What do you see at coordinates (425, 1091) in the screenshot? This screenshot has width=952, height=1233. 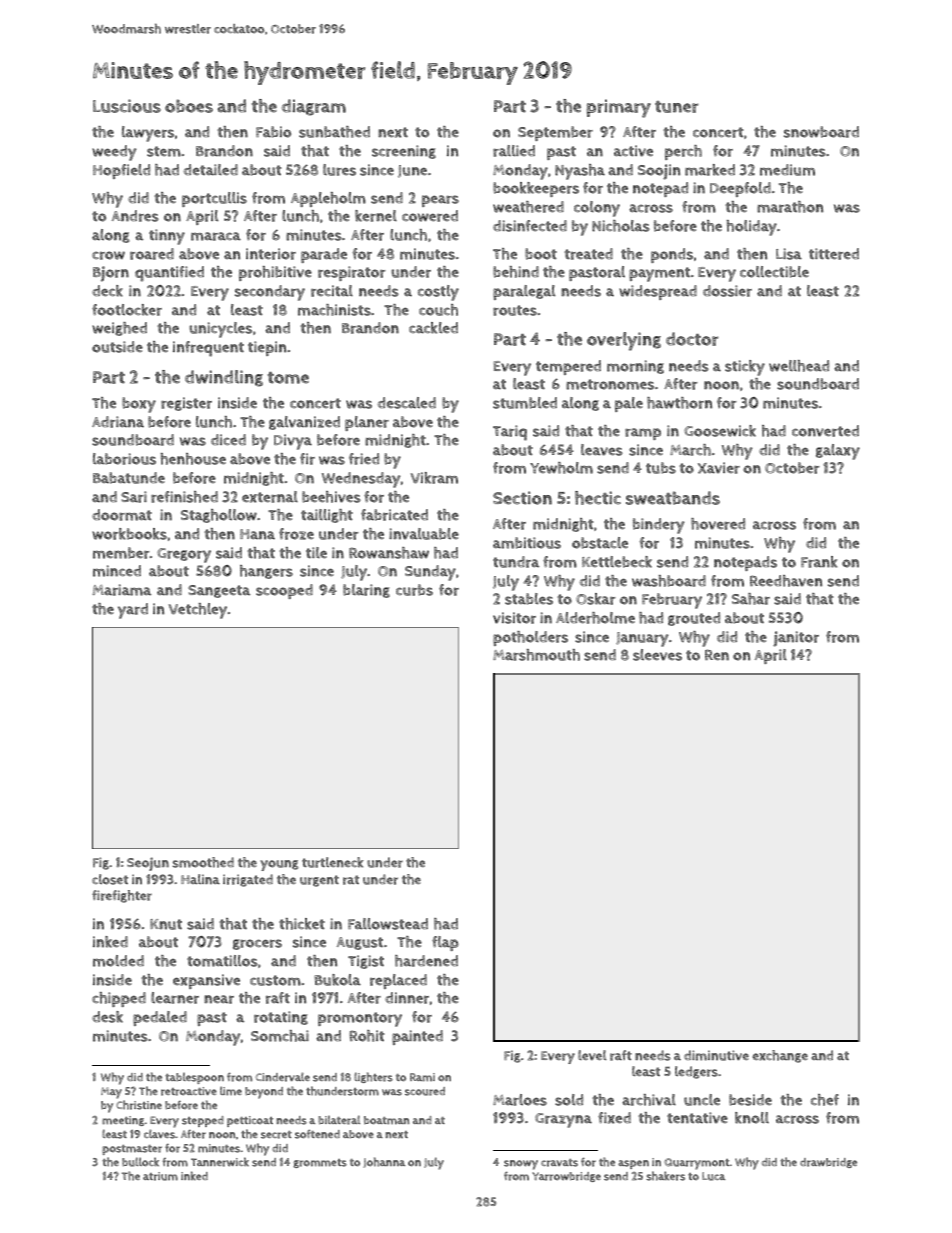 I see `scoured` at bounding box center [425, 1091].
